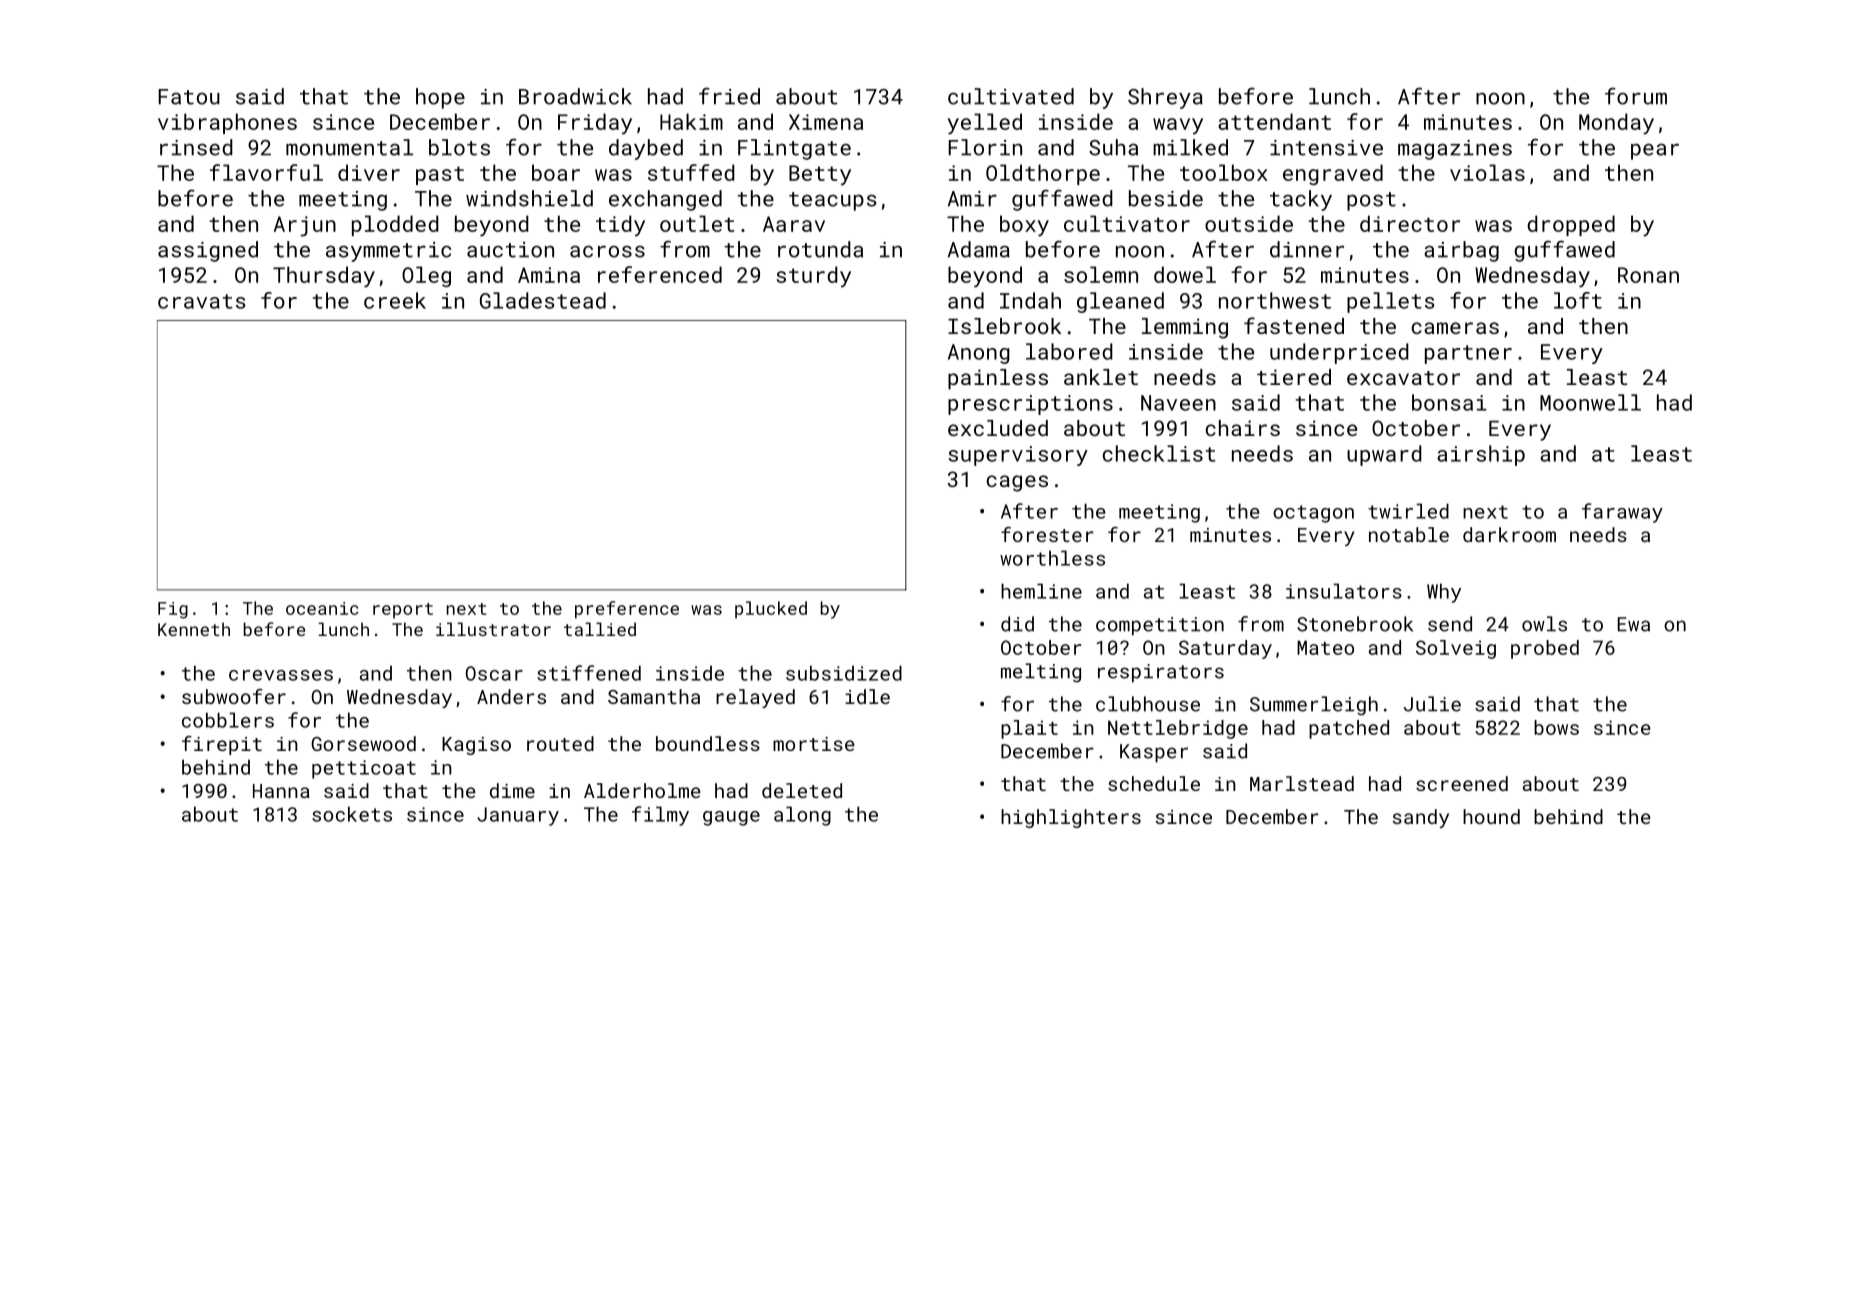 This document has height=1310, width=1853. I want to click on forum, so click(1636, 96).
